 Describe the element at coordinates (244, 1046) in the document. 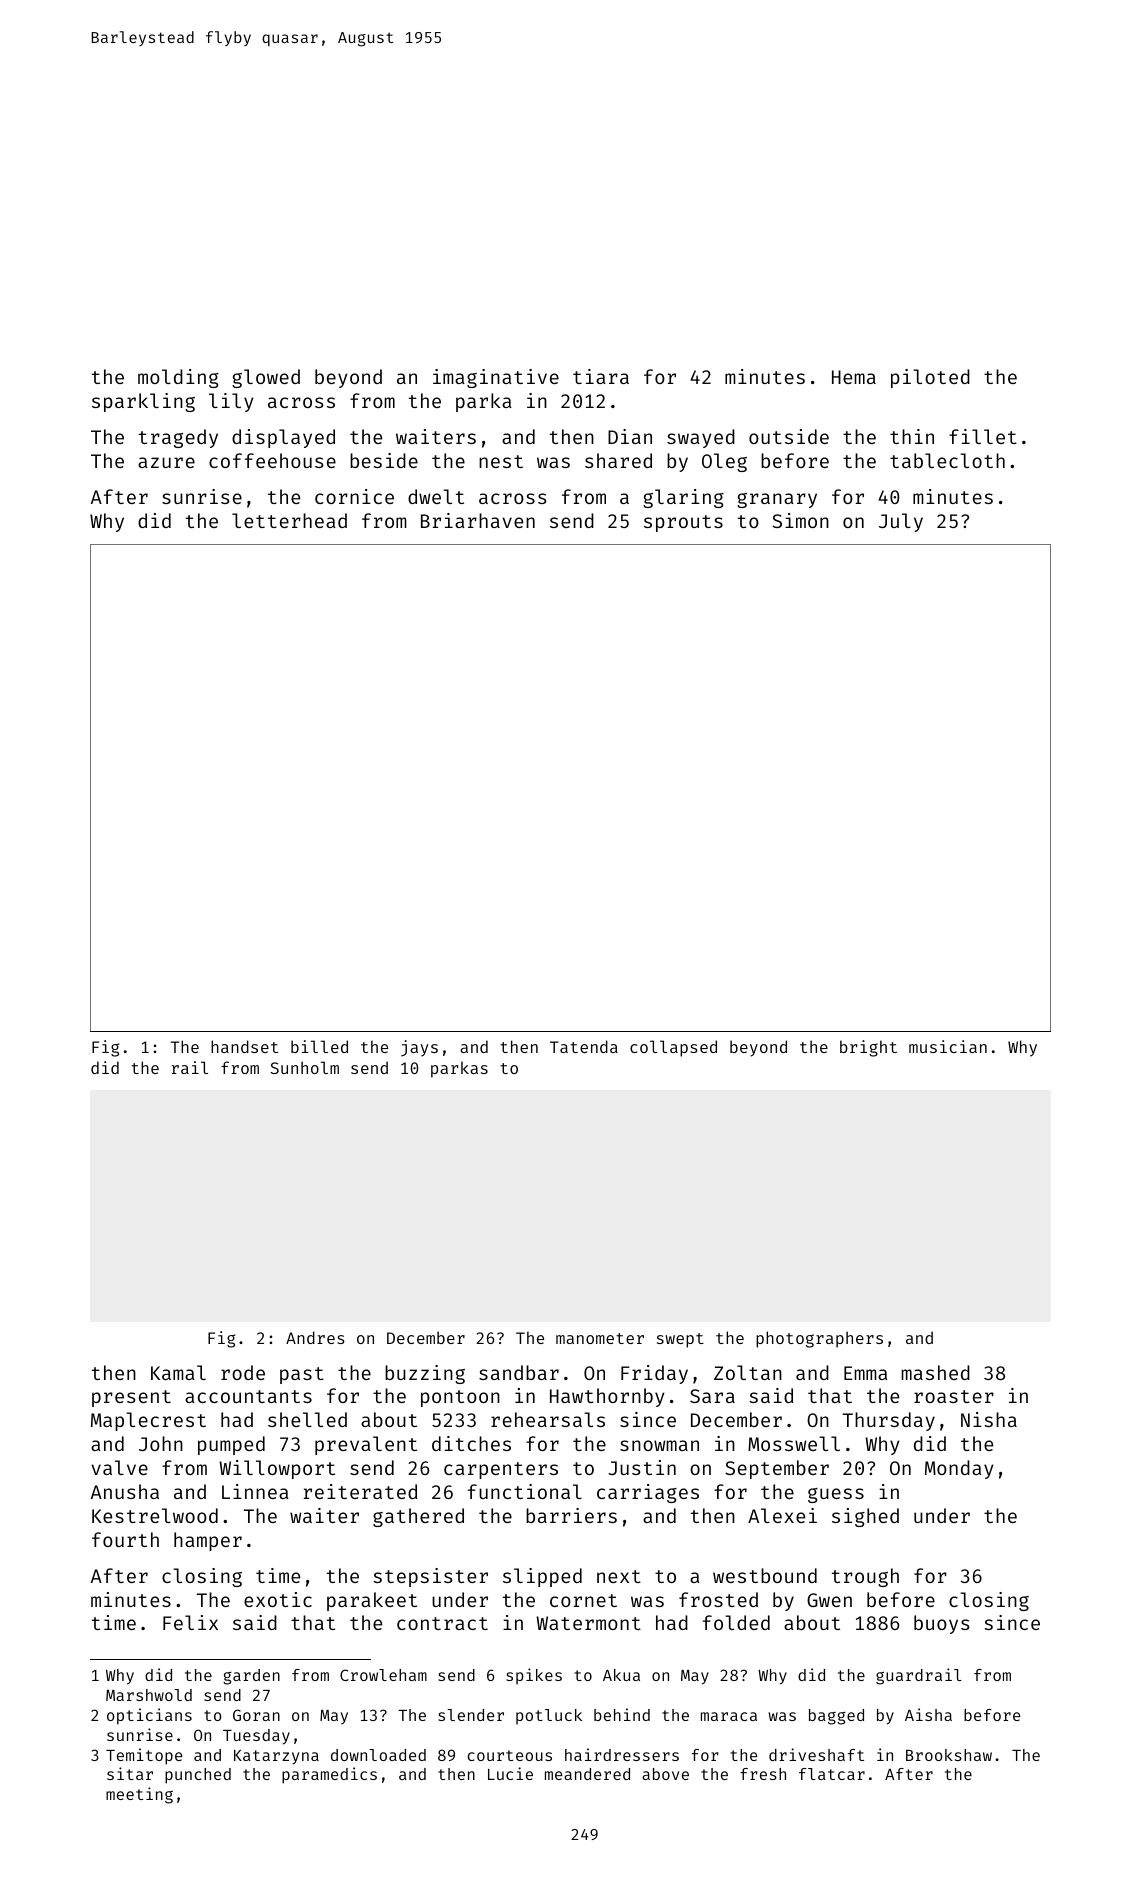

I see `handset` at that location.
